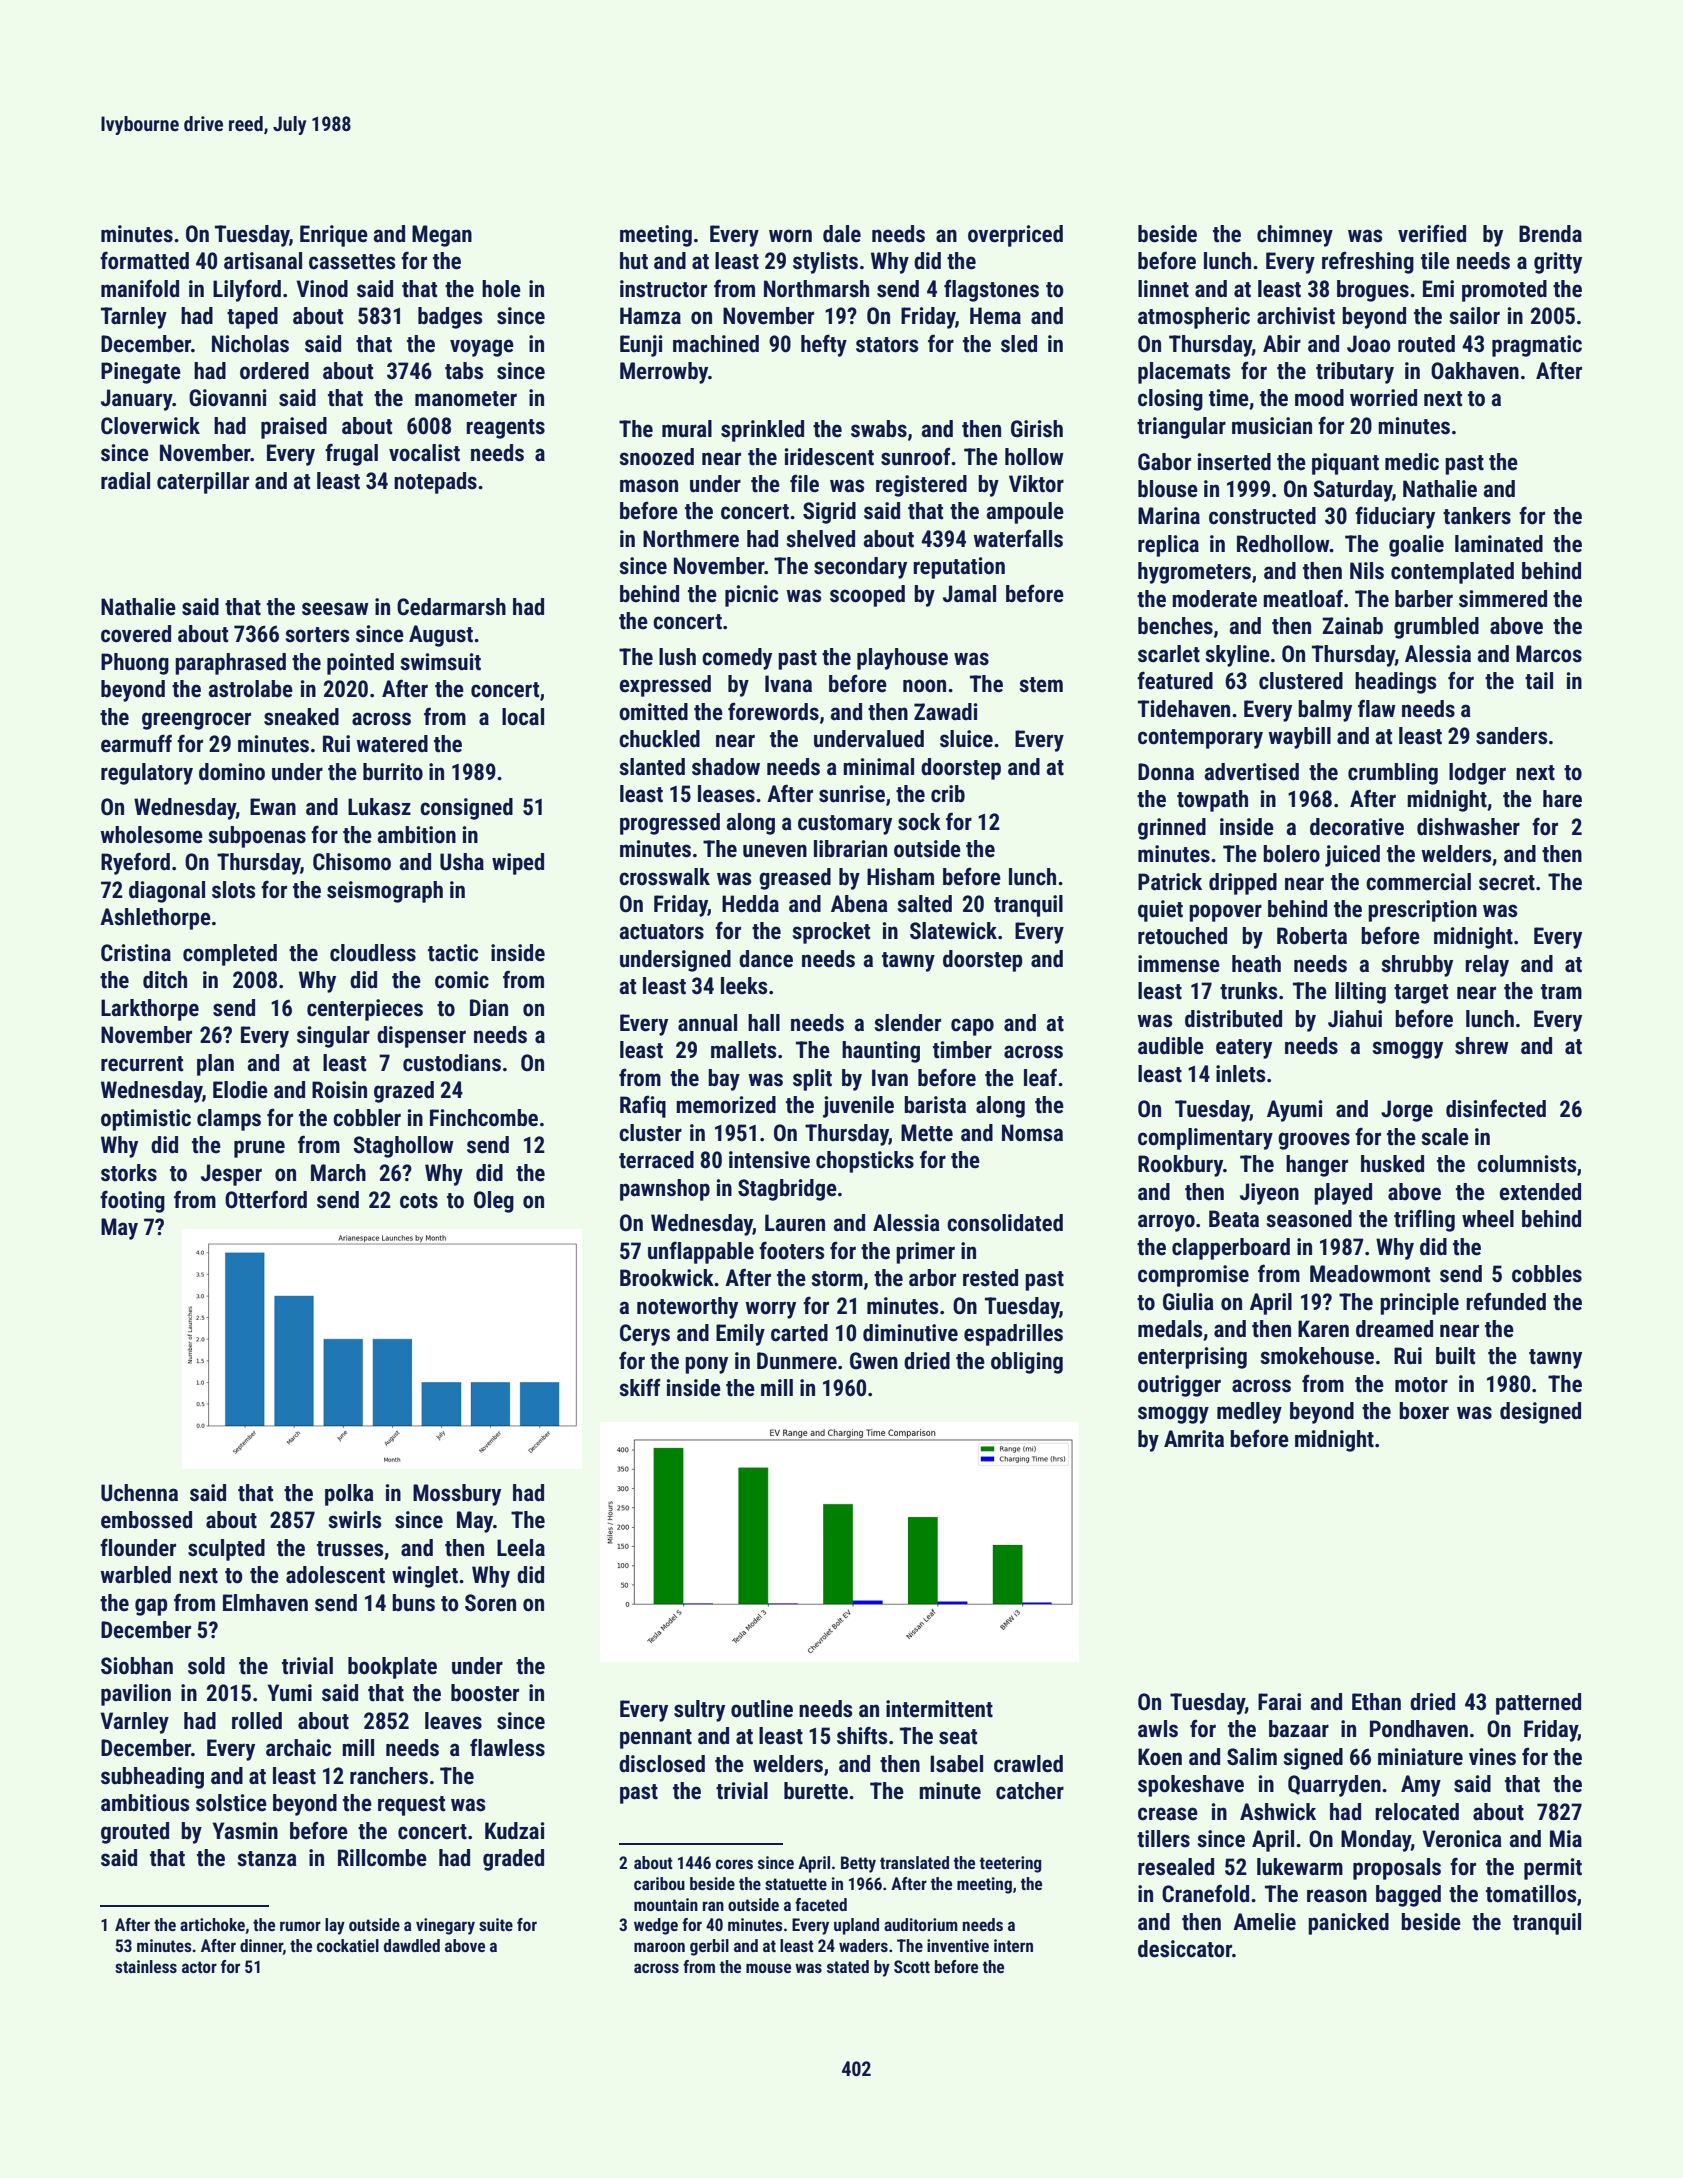 Image resolution: width=1683 pixels, height=2178 pixels. Describe the element at coordinates (199, 1967) in the page. I see `actor` at that location.
